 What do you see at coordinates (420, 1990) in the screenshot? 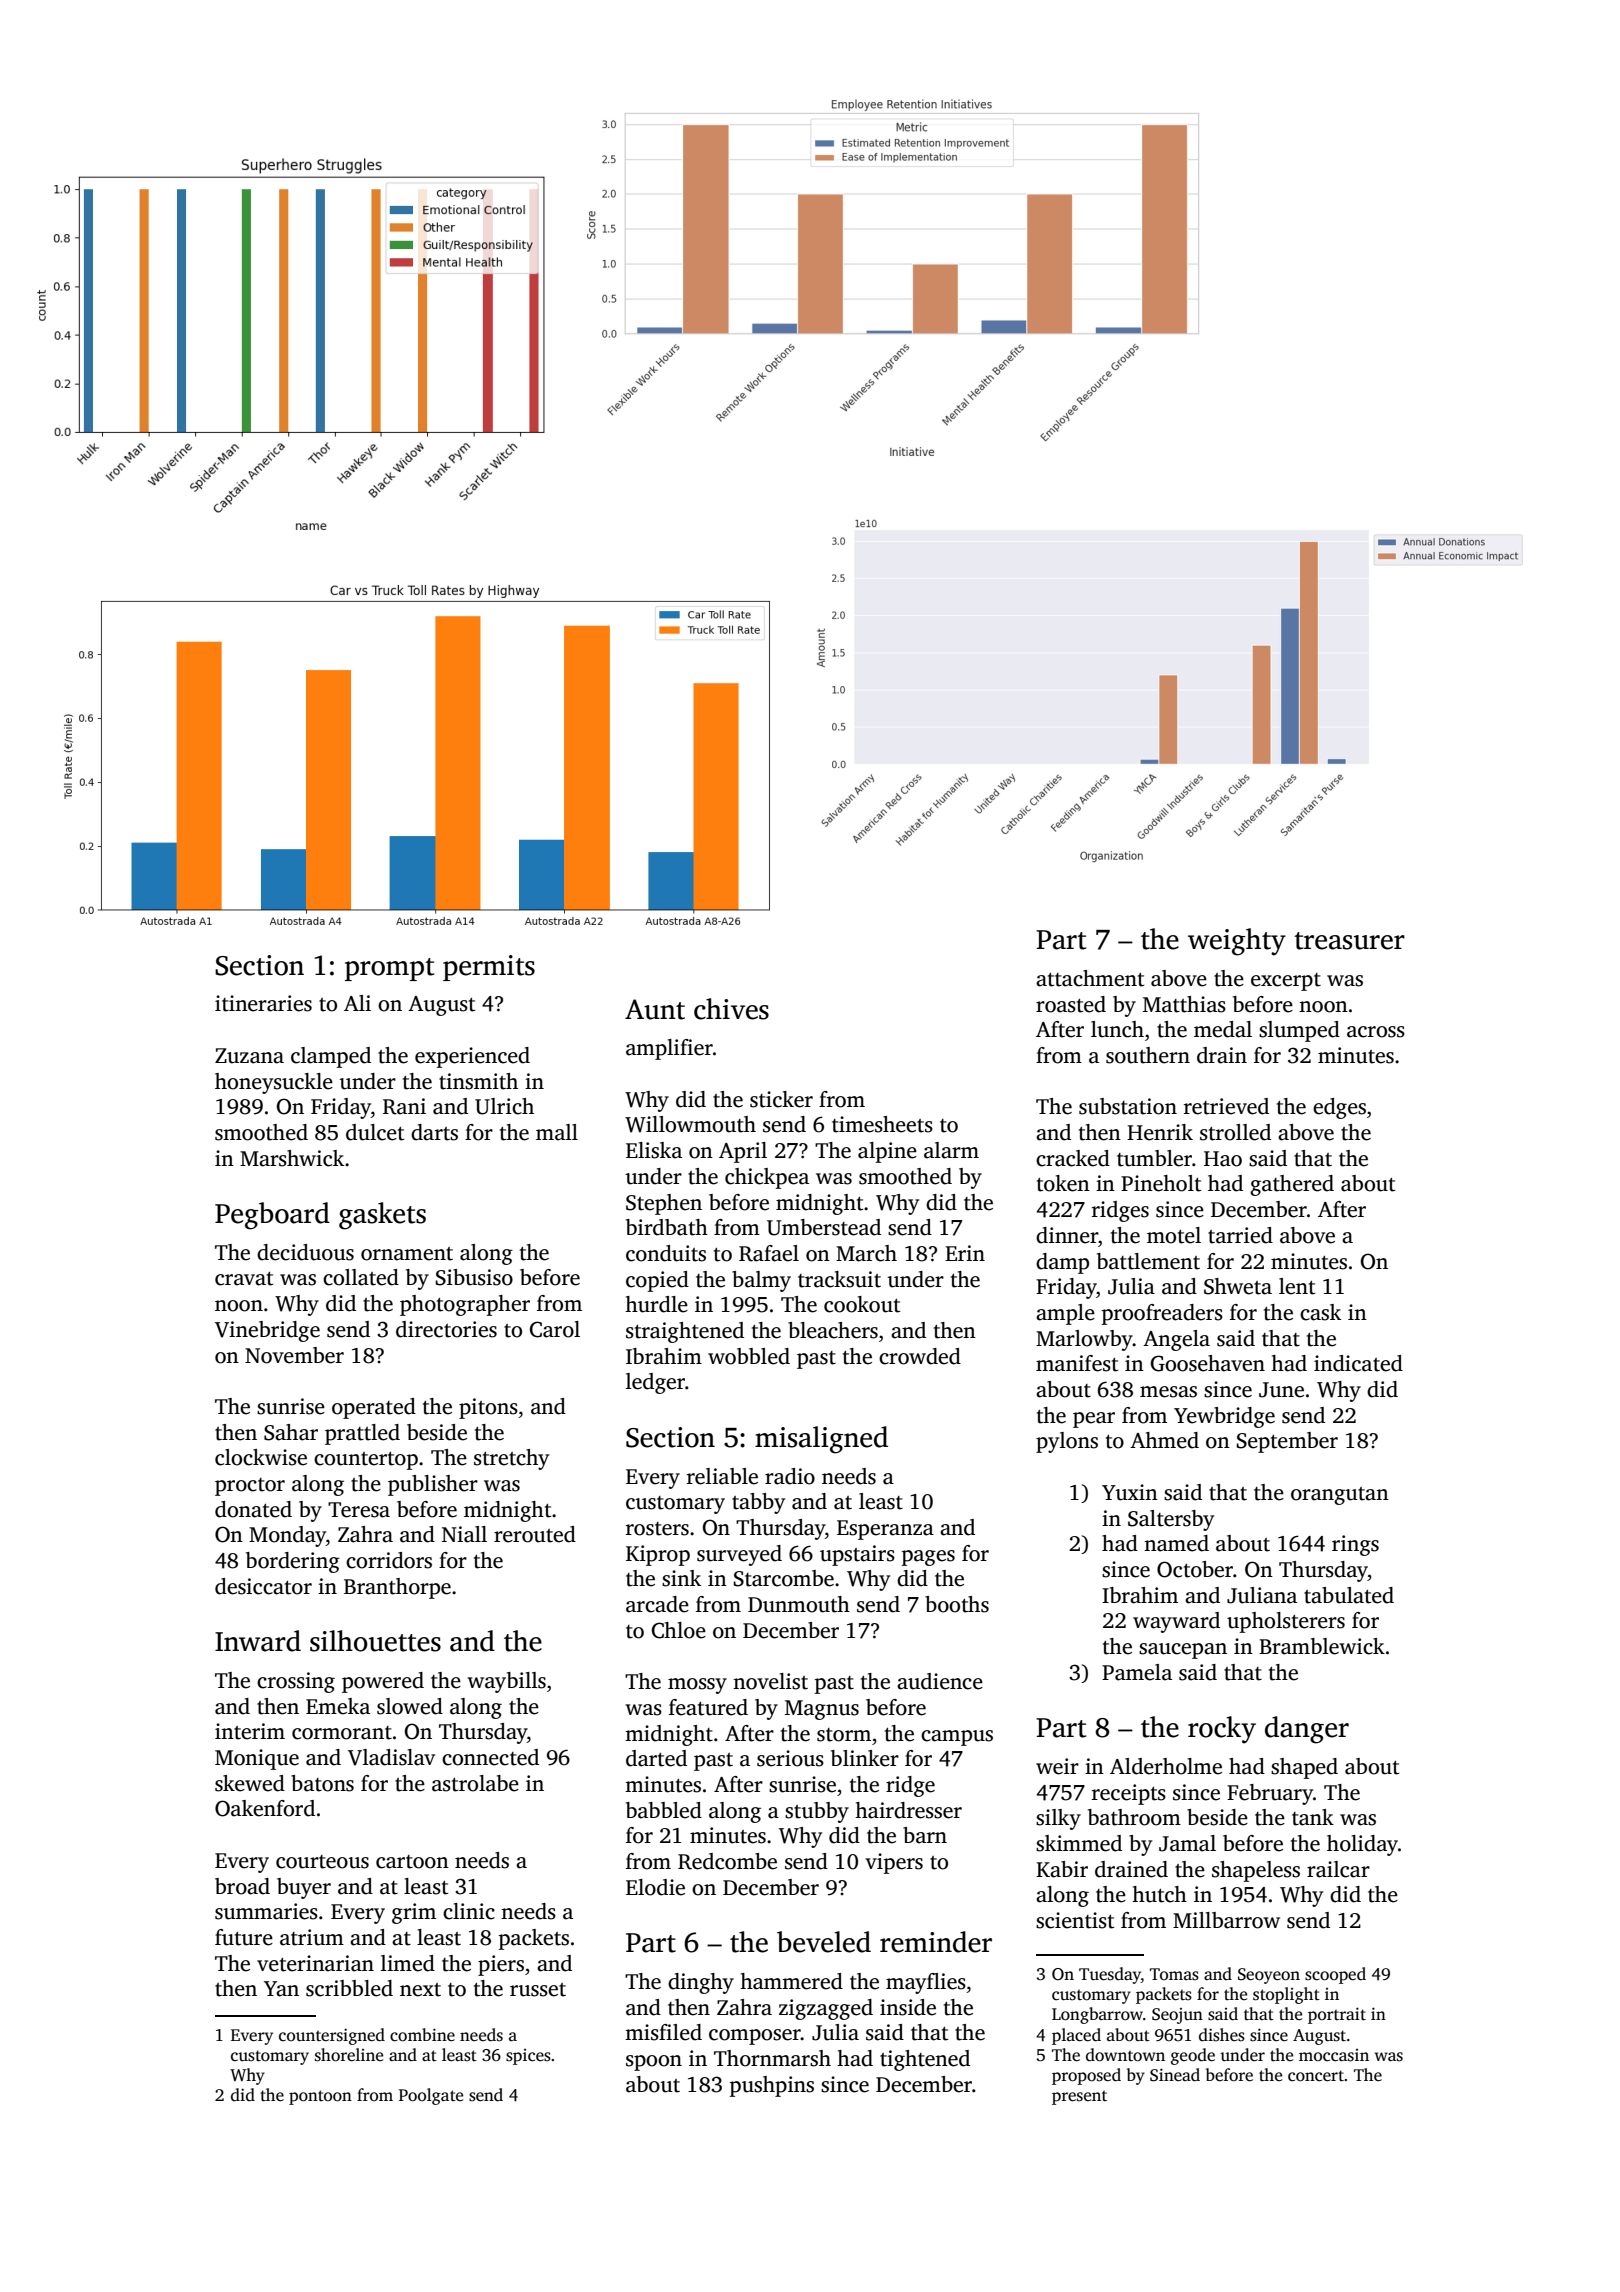
I see `next` at bounding box center [420, 1990].
